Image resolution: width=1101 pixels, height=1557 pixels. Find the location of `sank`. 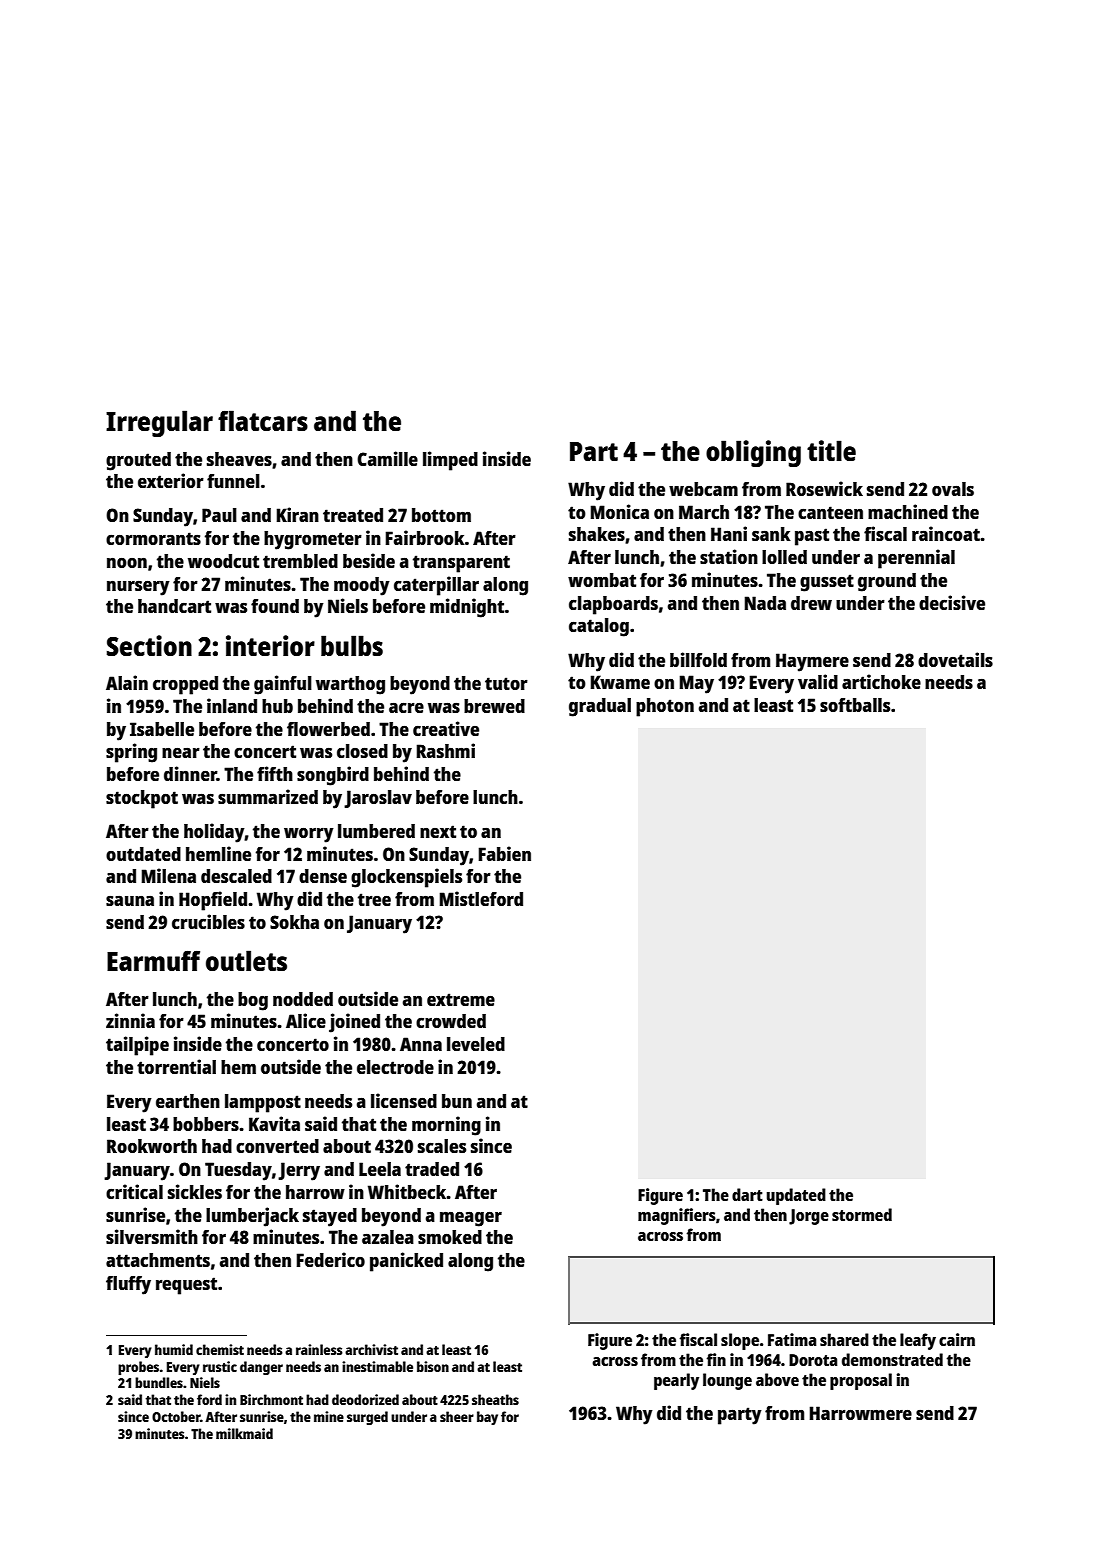

sank is located at coordinates (771, 534).
